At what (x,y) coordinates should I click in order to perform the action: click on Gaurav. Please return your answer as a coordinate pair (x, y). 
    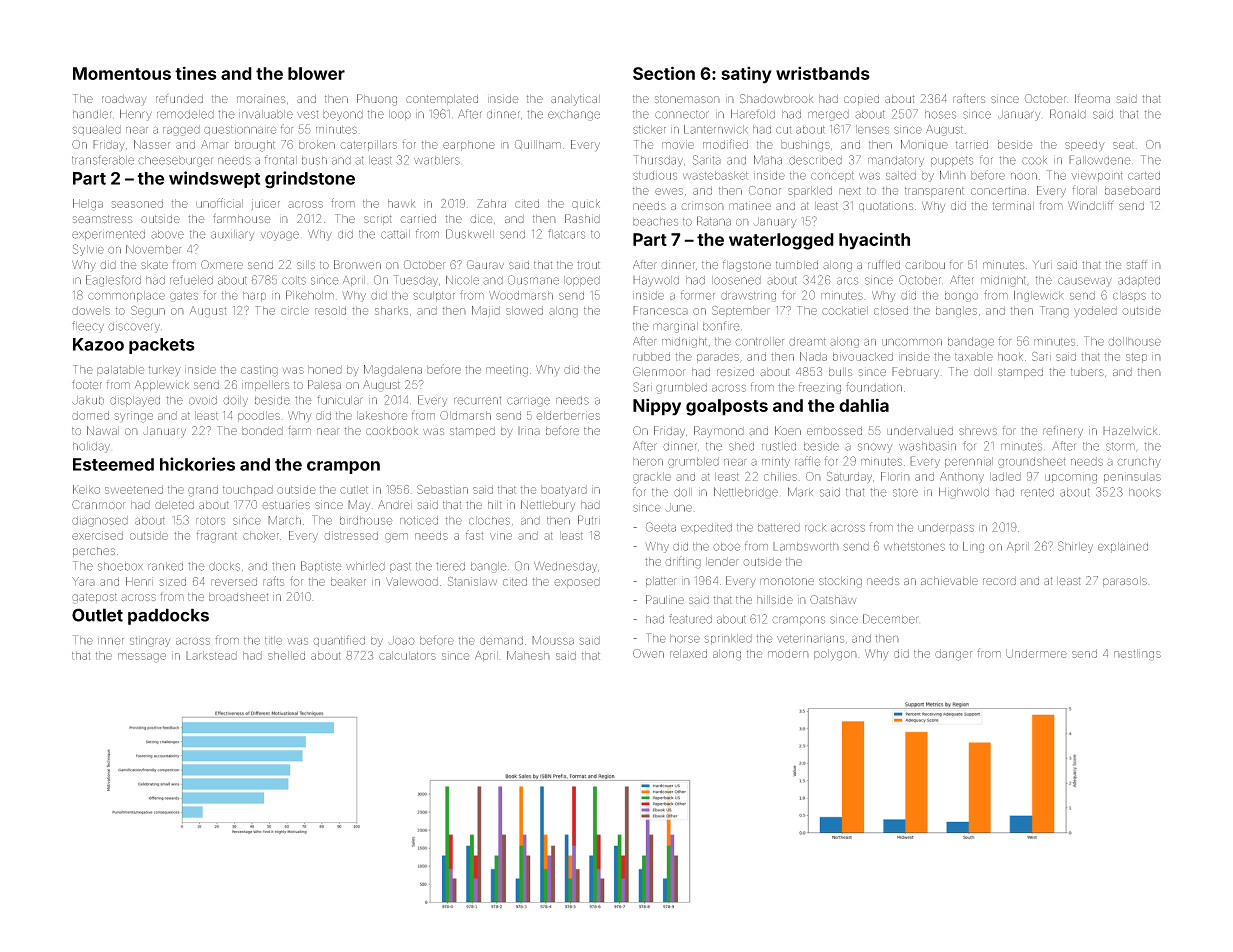
    Looking at the image, I should click on (485, 264).
